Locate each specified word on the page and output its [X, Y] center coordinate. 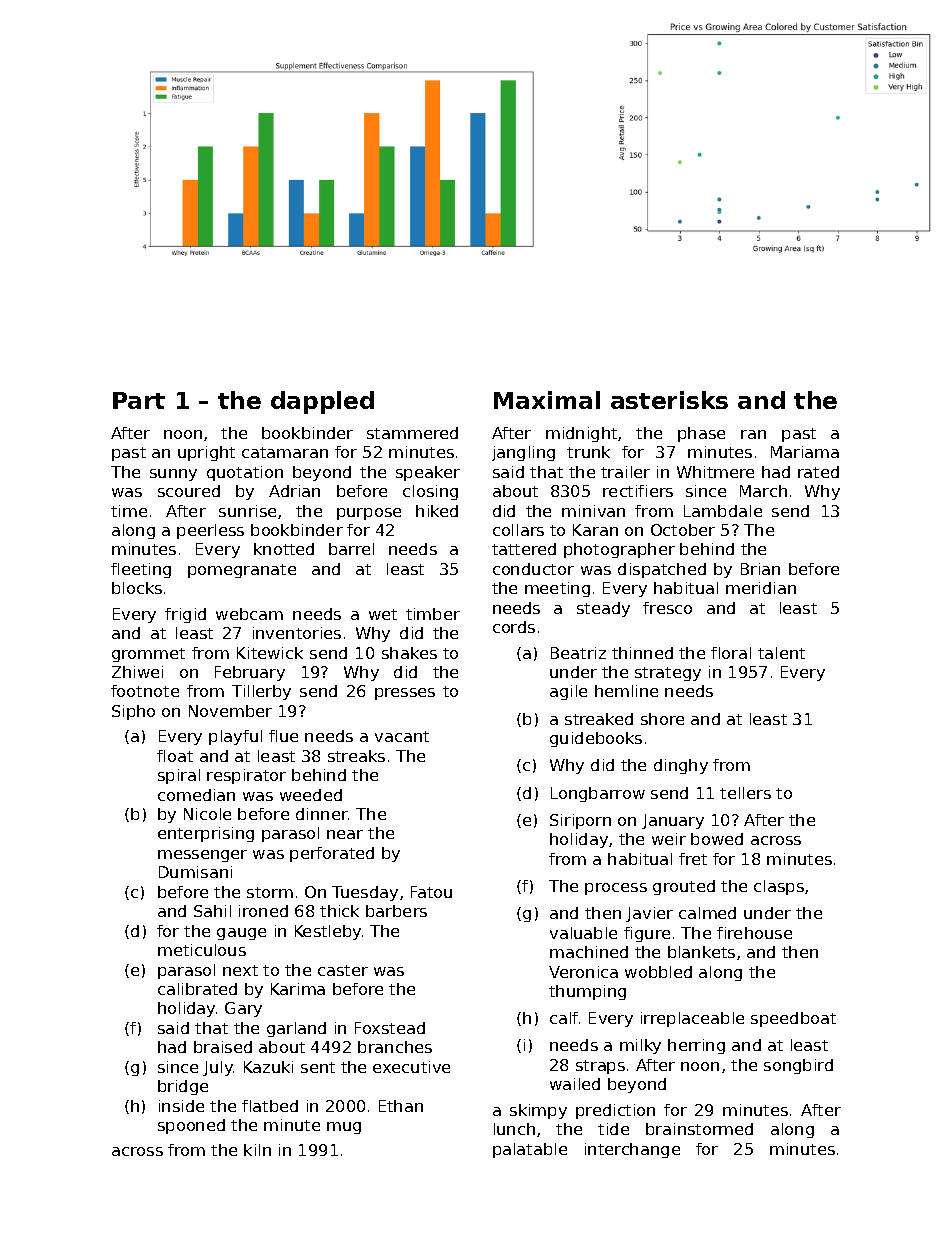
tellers [745, 793]
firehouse [754, 933]
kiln [257, 1150]
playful [235, 737]
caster [343, 970]
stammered [412, 433]
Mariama [805, 452]
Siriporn [580, 821]
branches [395, 1047]
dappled [322, 402]
